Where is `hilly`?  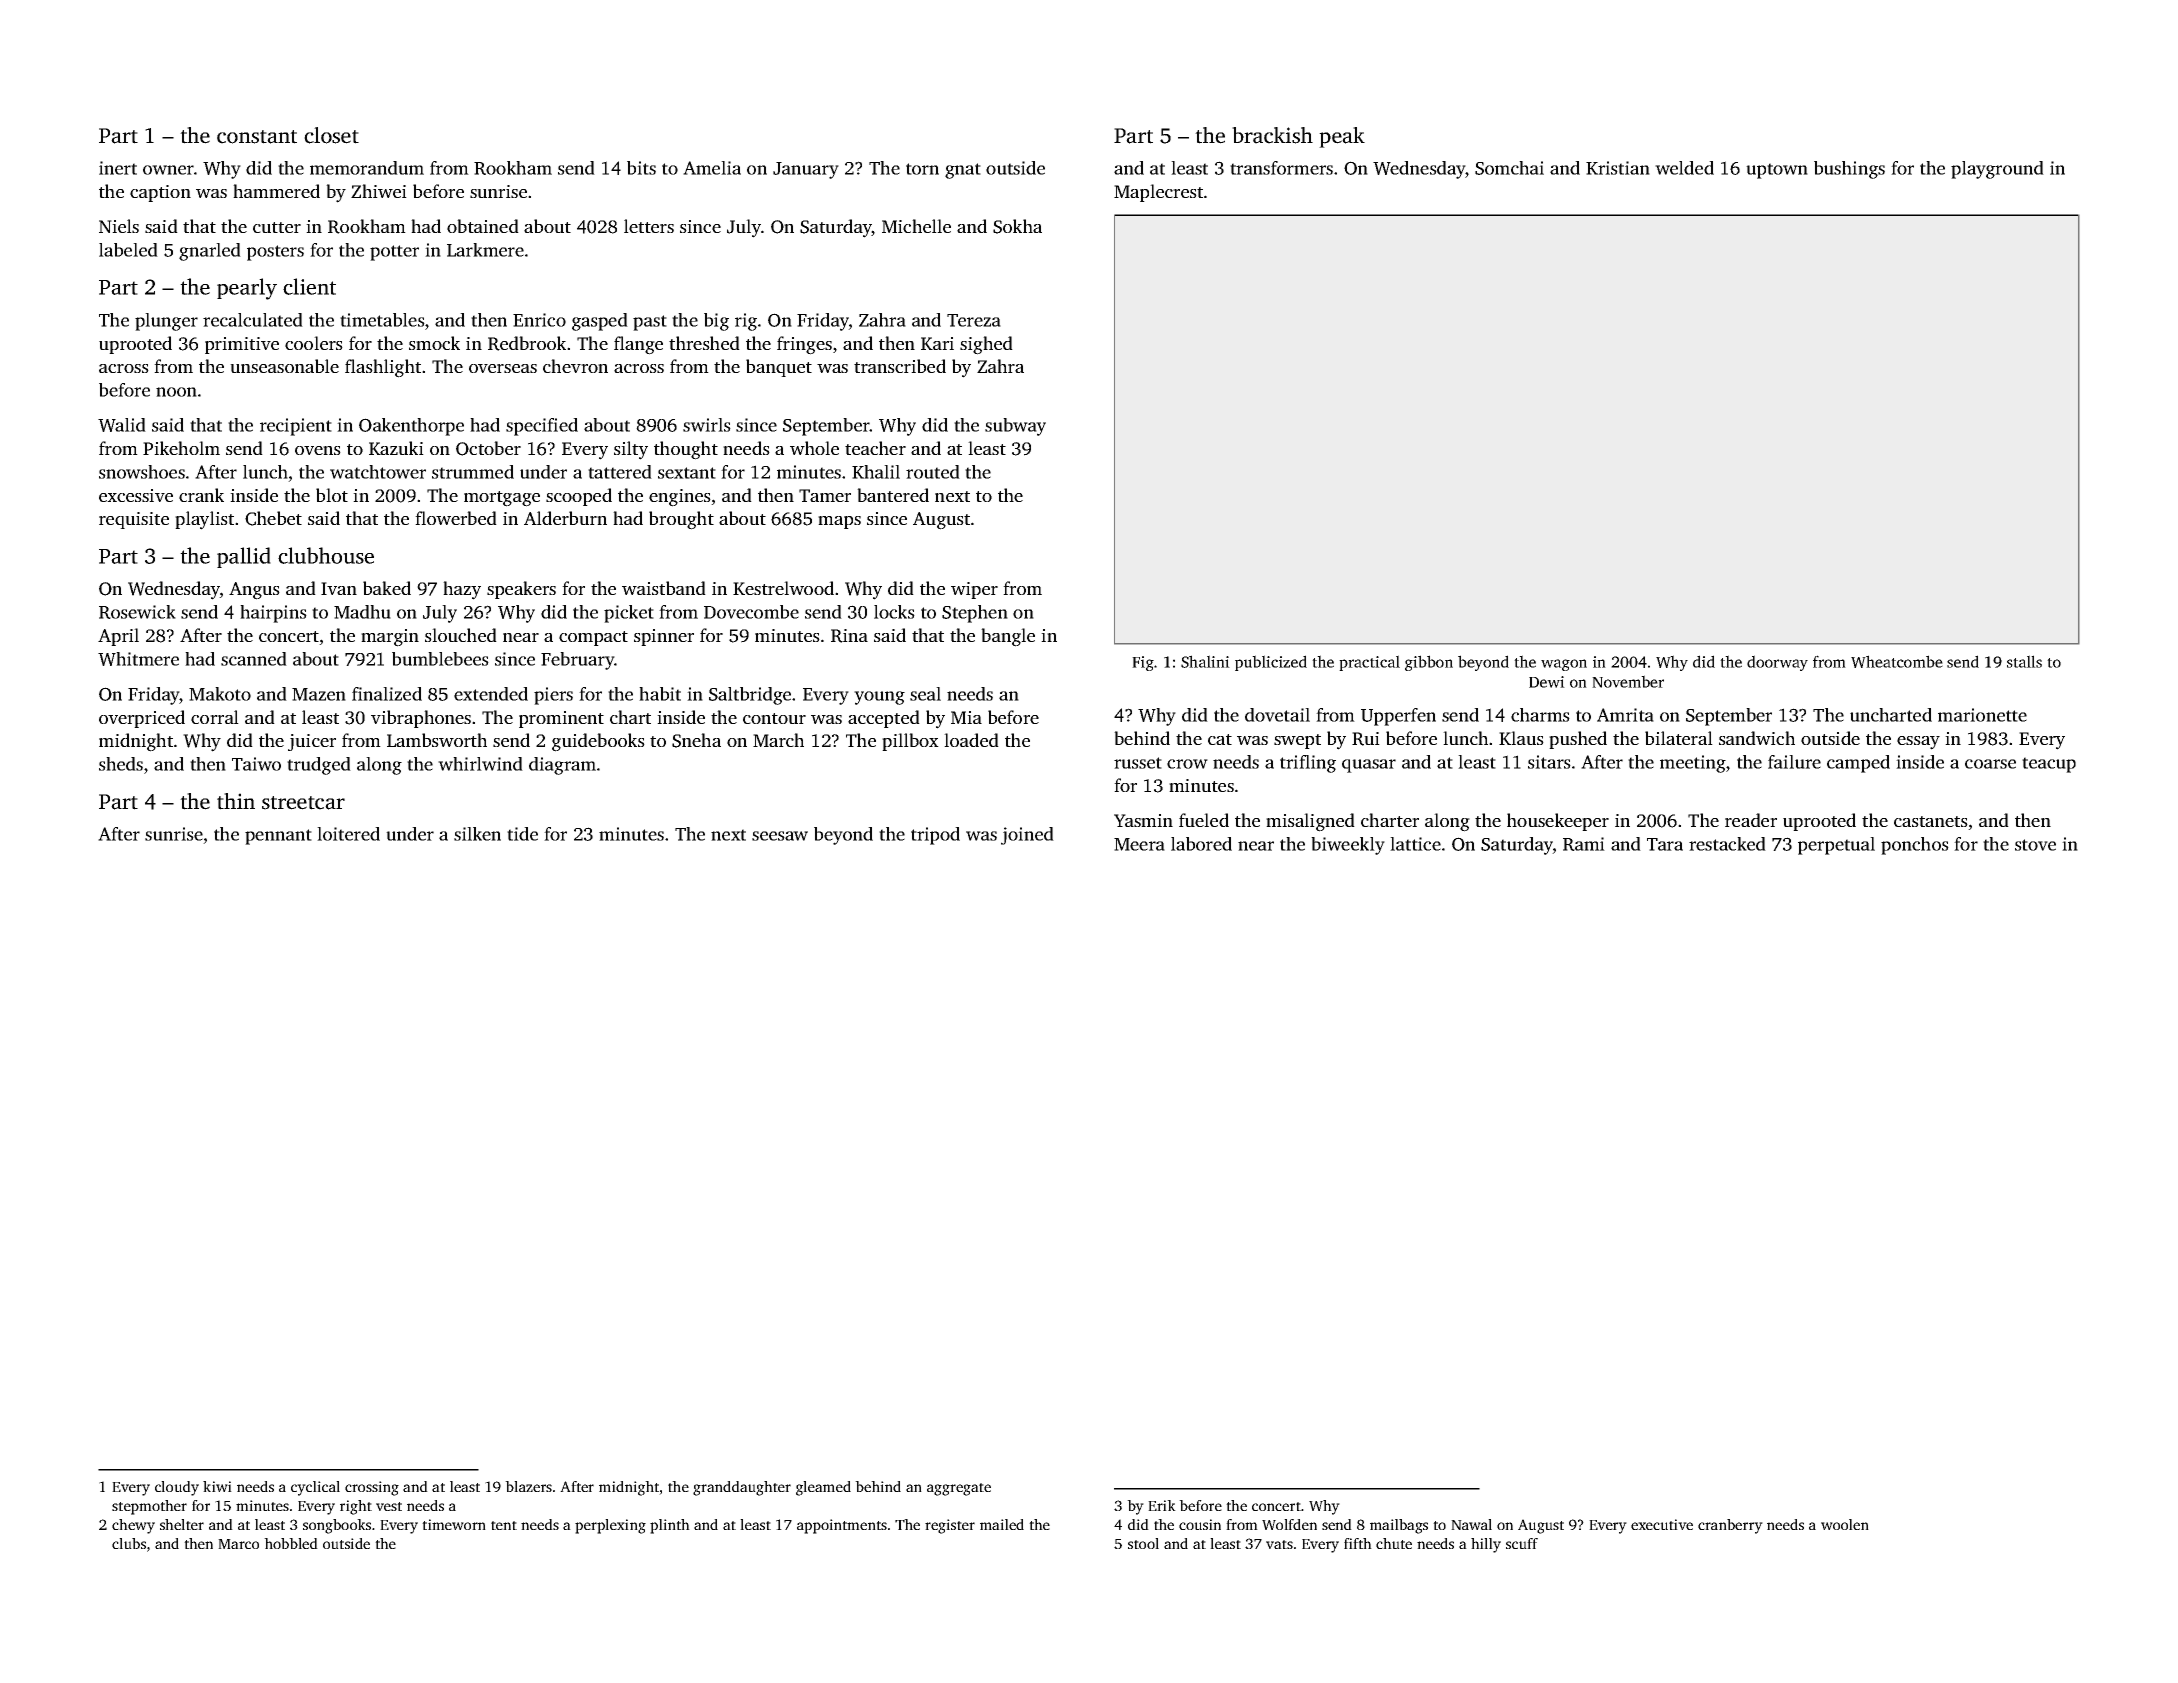
hilly is located at coordinates (1486, 1545).
